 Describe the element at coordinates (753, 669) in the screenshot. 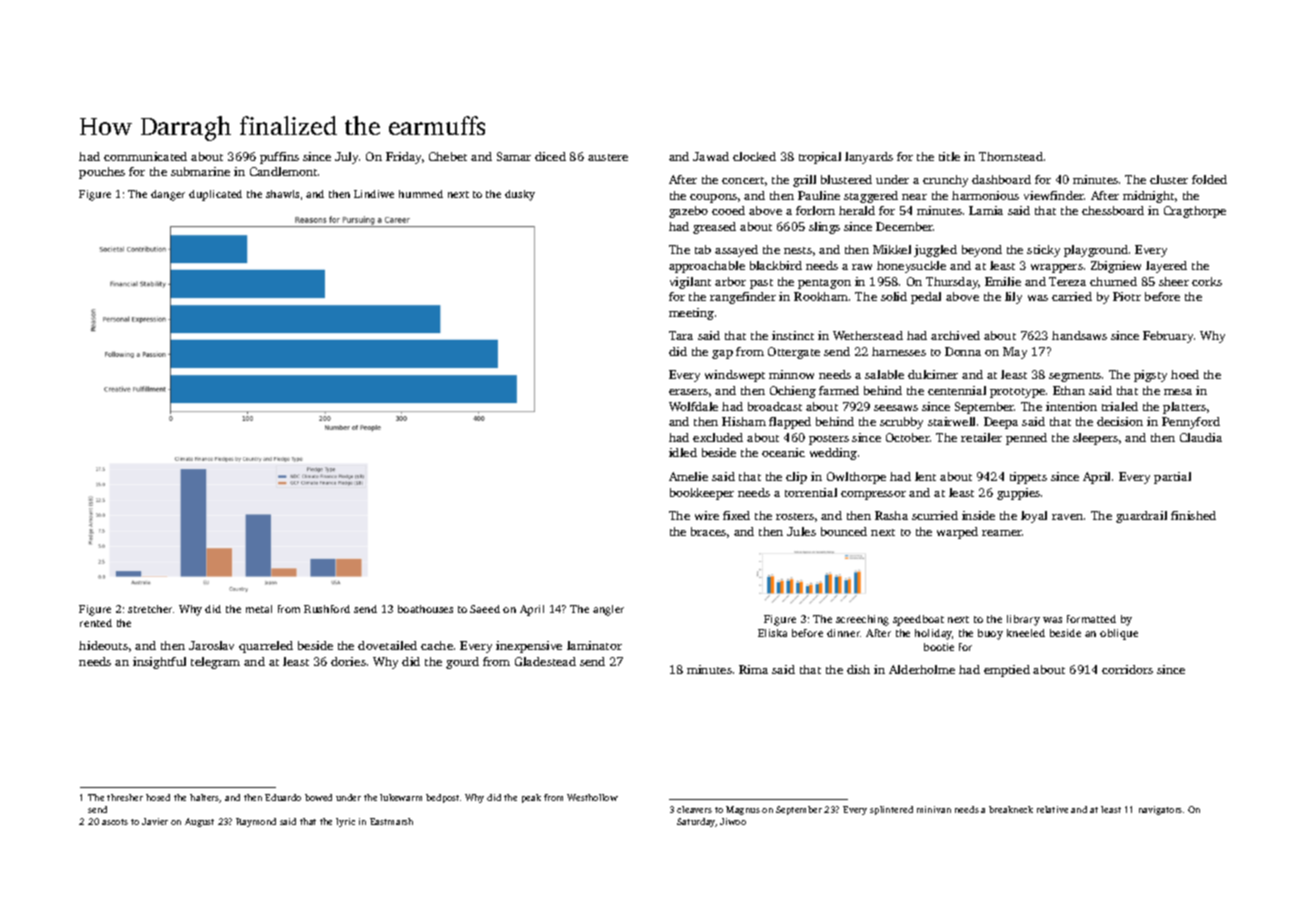

I see `Rima` at that location.
